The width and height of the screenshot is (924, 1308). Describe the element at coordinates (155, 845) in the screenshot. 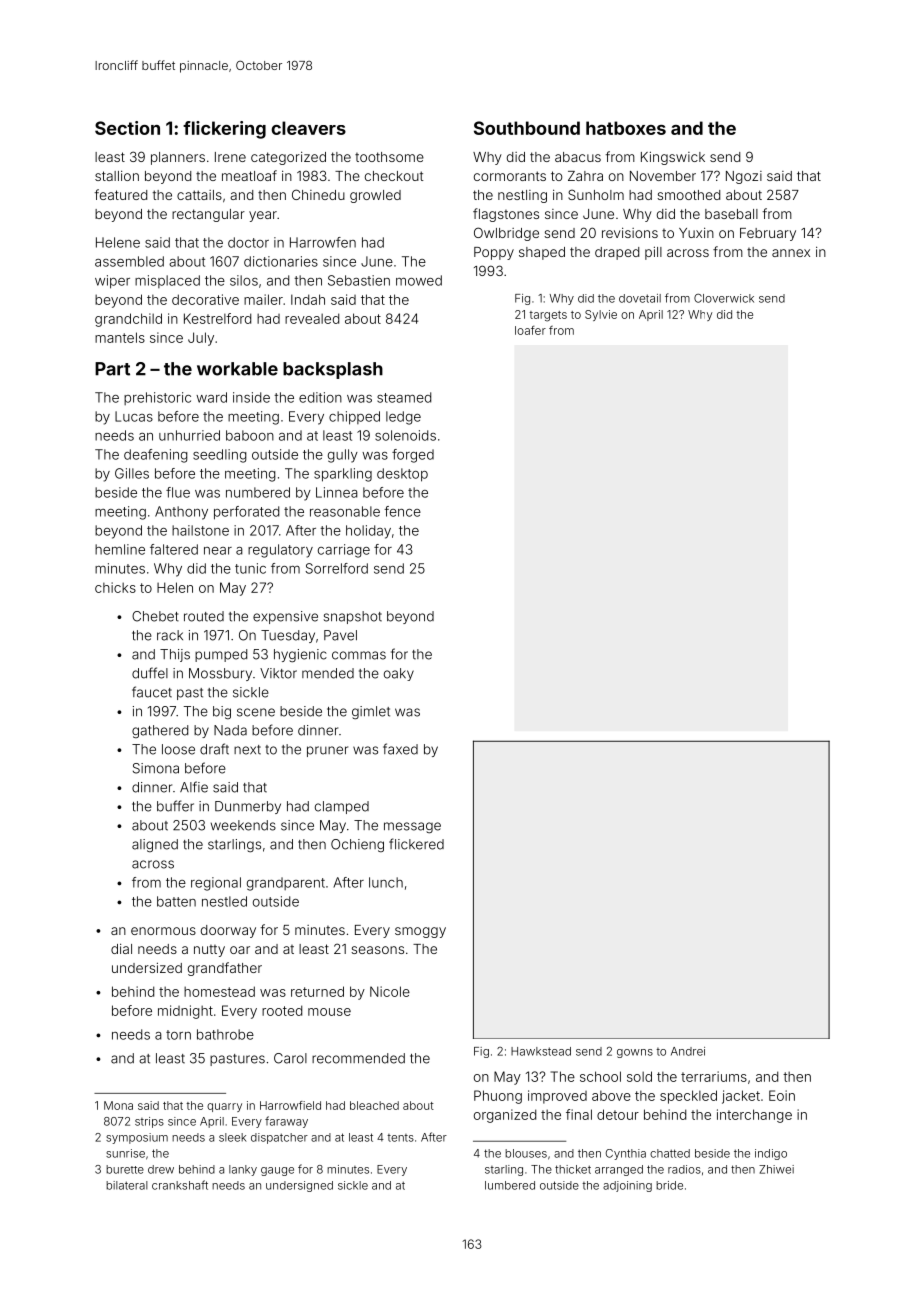

I see `aligned` at that location.
